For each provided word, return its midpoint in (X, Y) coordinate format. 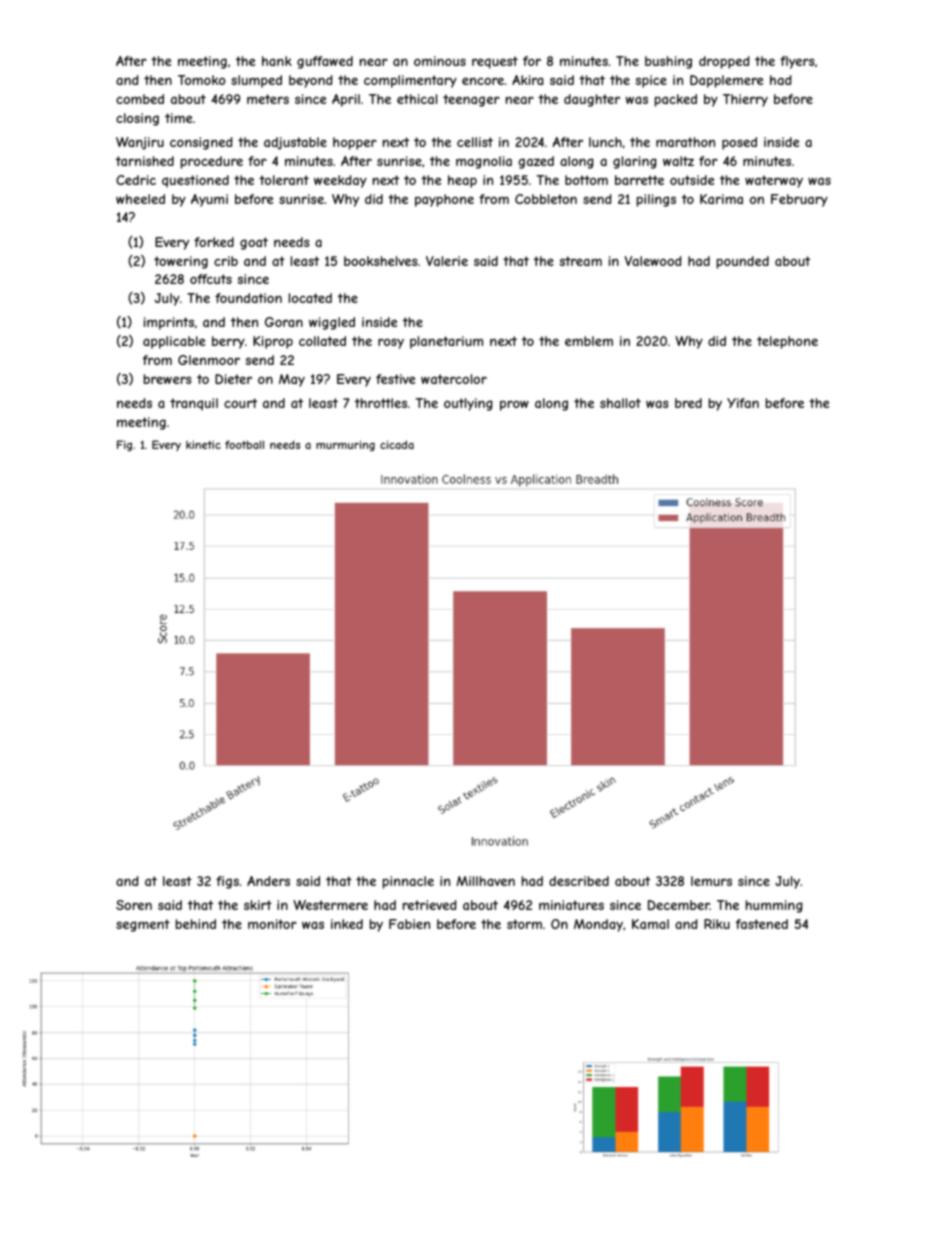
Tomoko (202, 80)
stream (581, 261)
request (495, 62)
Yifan (743, 403)
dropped (724, 62)
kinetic (203, 445)
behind (196, 924)
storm (524, 924)
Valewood (653, 261)
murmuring (345, 445)
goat (254, 243)
